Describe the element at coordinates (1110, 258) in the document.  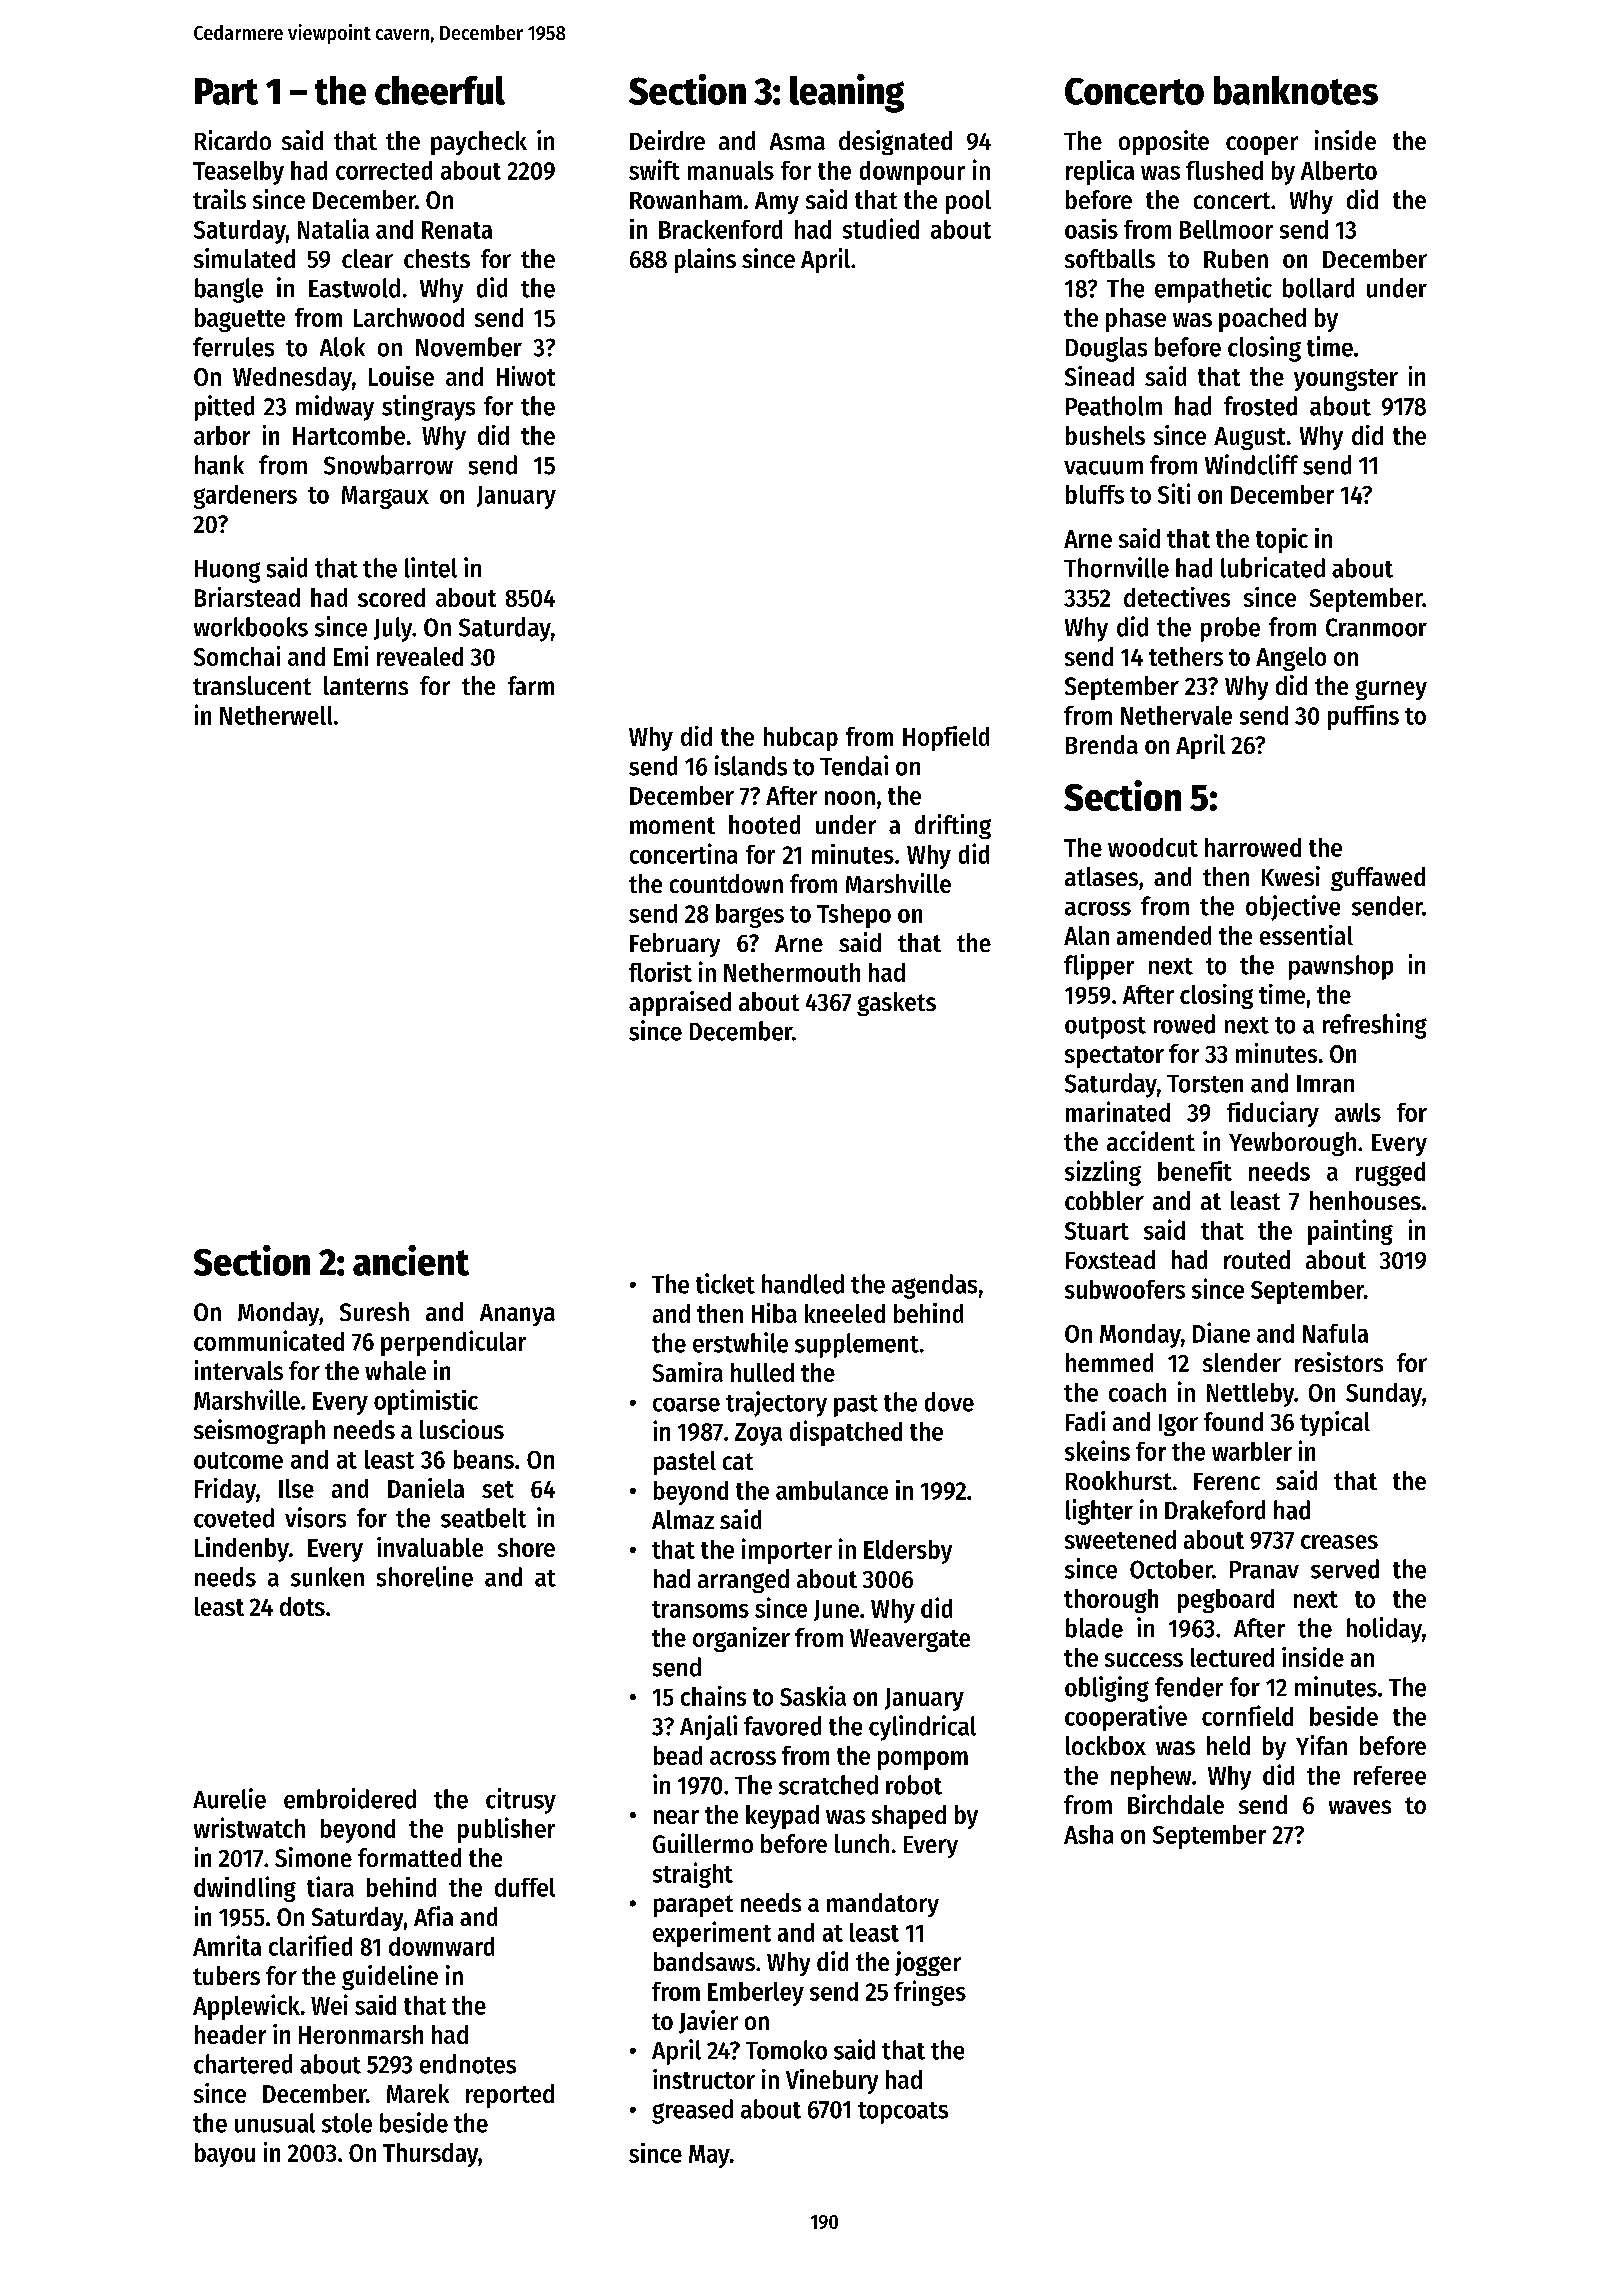
I see `softballs` at that location.
